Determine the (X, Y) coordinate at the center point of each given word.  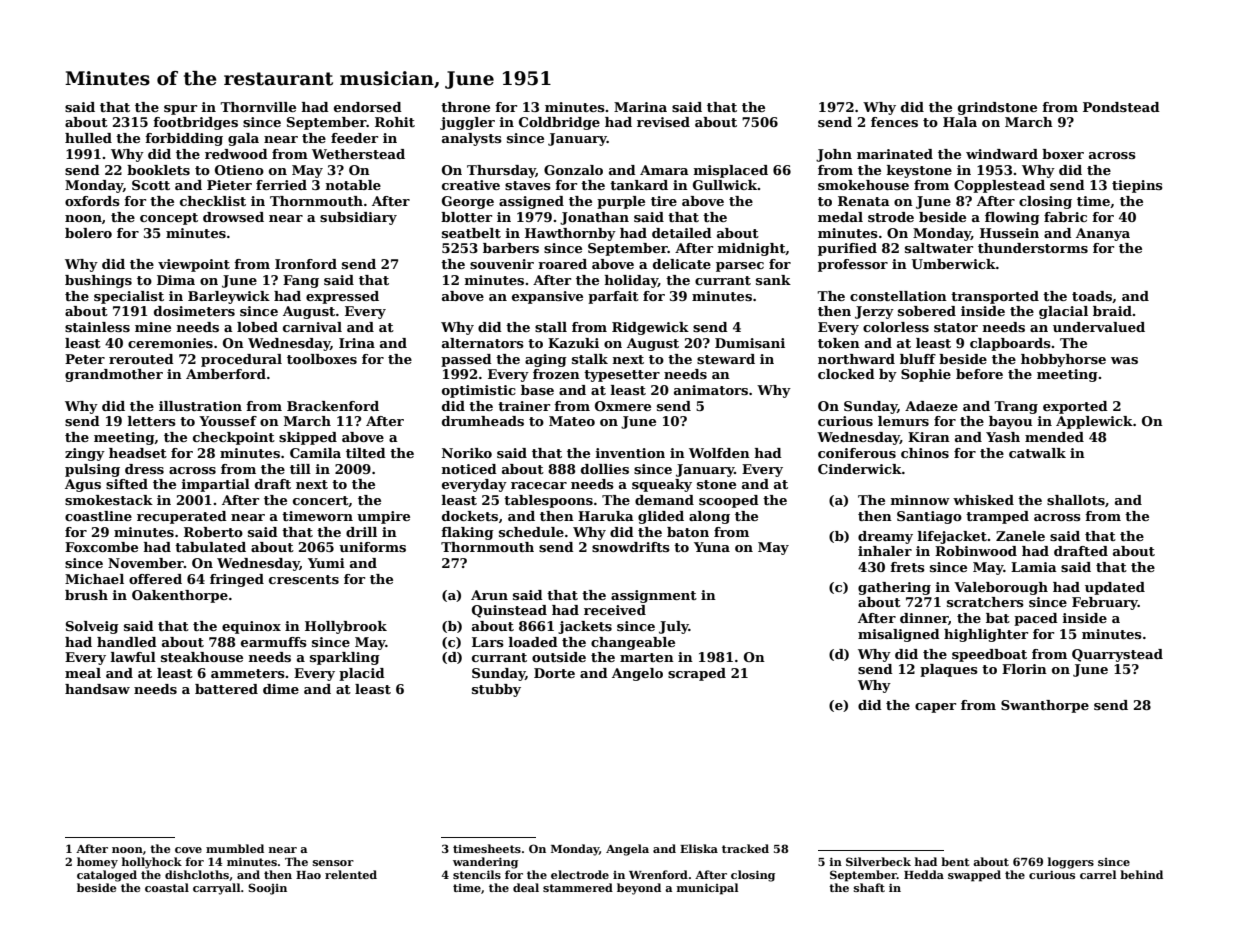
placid (362, 674)
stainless (97, 327)
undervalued (1099, 327)
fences (894, 122)
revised (663, 122)
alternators (483, 343)
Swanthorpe (1045, 706)
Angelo (637, 674)
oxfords (92, 201)
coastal (167, 887)
